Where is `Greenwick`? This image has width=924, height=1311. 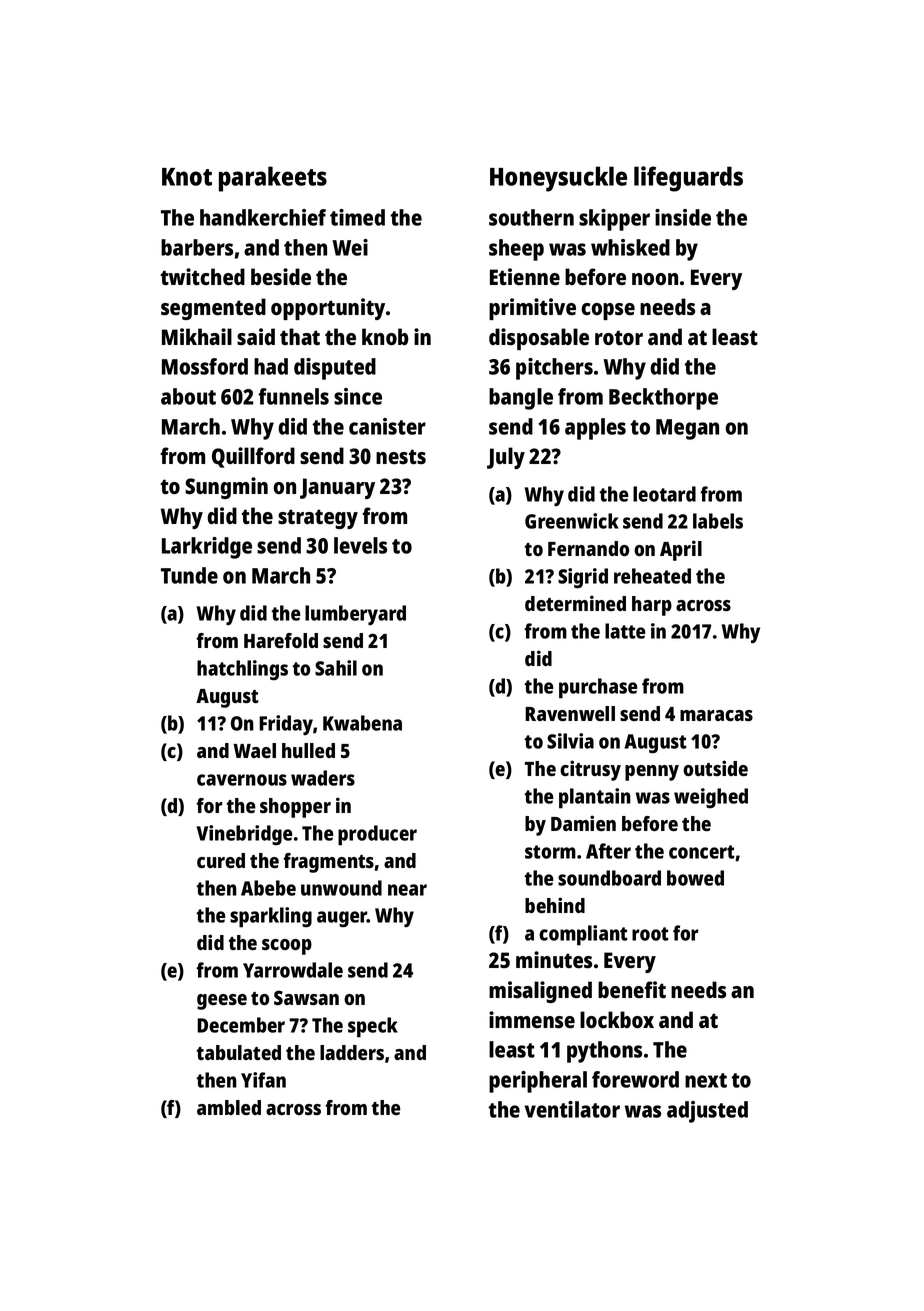 Greenwick is located at coordinates (572, 521).
